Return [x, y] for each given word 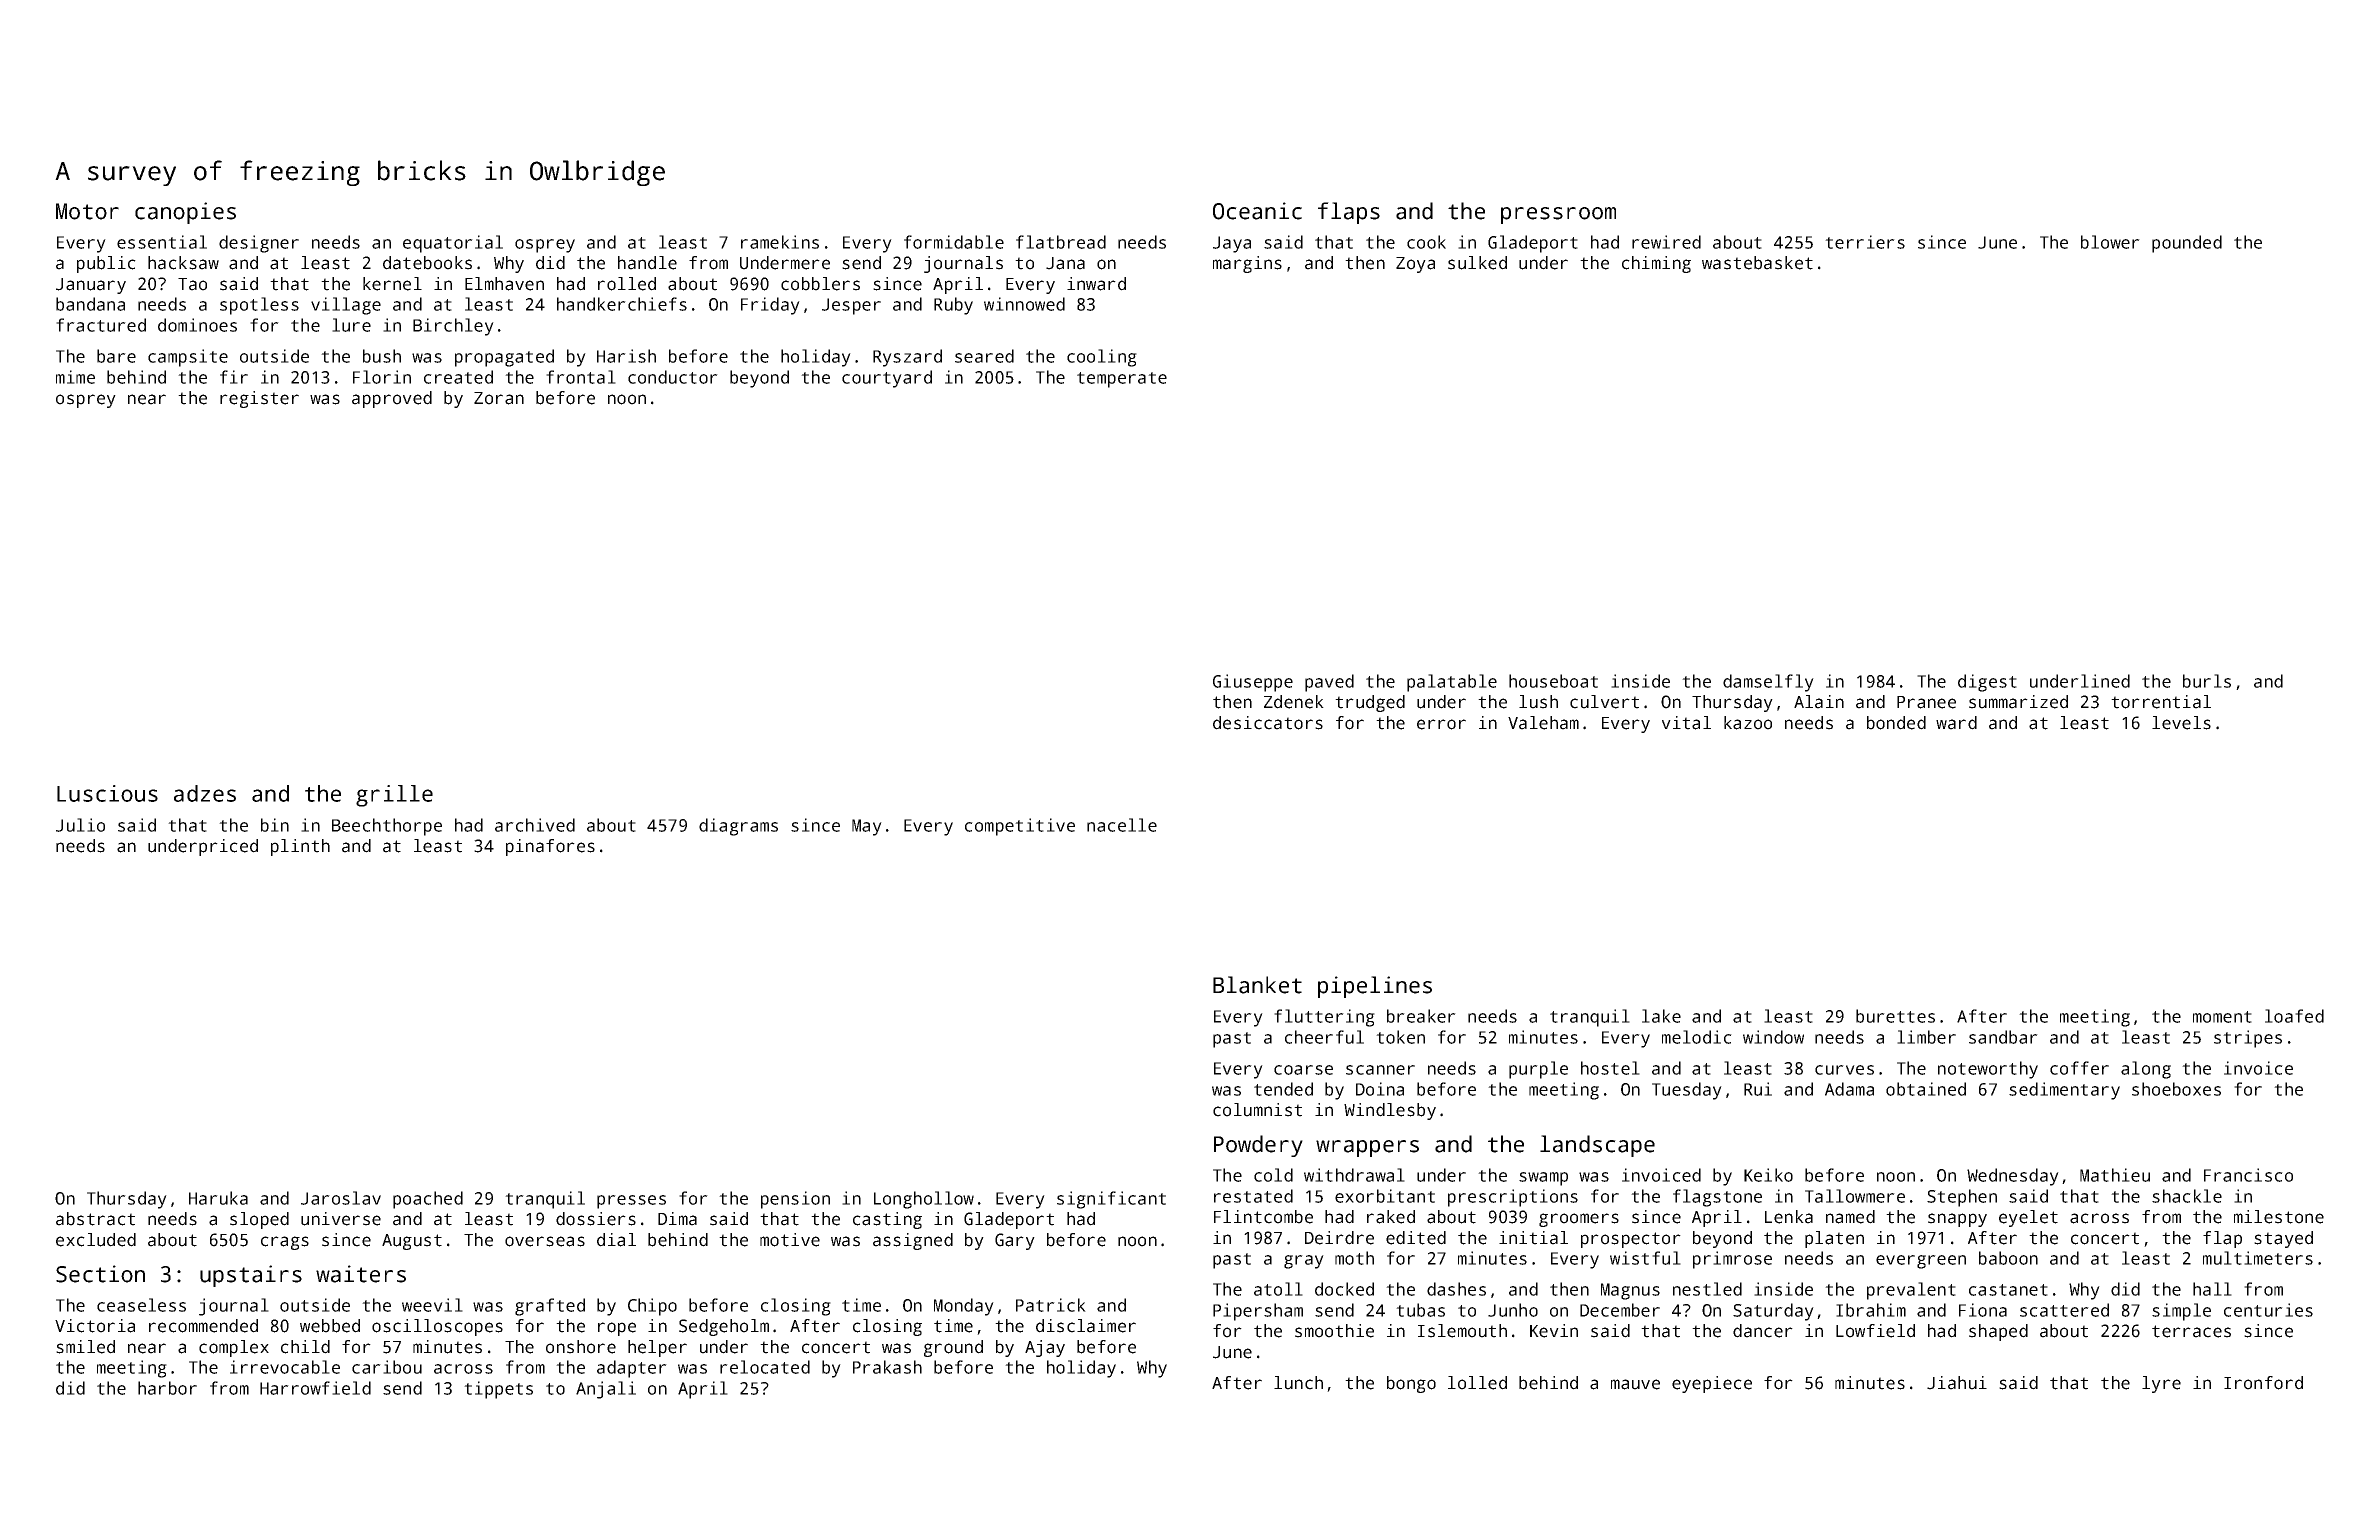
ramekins [780, 242]
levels [2181, 723]
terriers [1865, 242]
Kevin [1554, 1331]
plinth [300, 847]
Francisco [2248, 1175]
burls [2207, 681]
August [412, 1242]
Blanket [1257, 985]
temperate [1122, 380]
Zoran [499, 398]
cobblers [820, 284]
